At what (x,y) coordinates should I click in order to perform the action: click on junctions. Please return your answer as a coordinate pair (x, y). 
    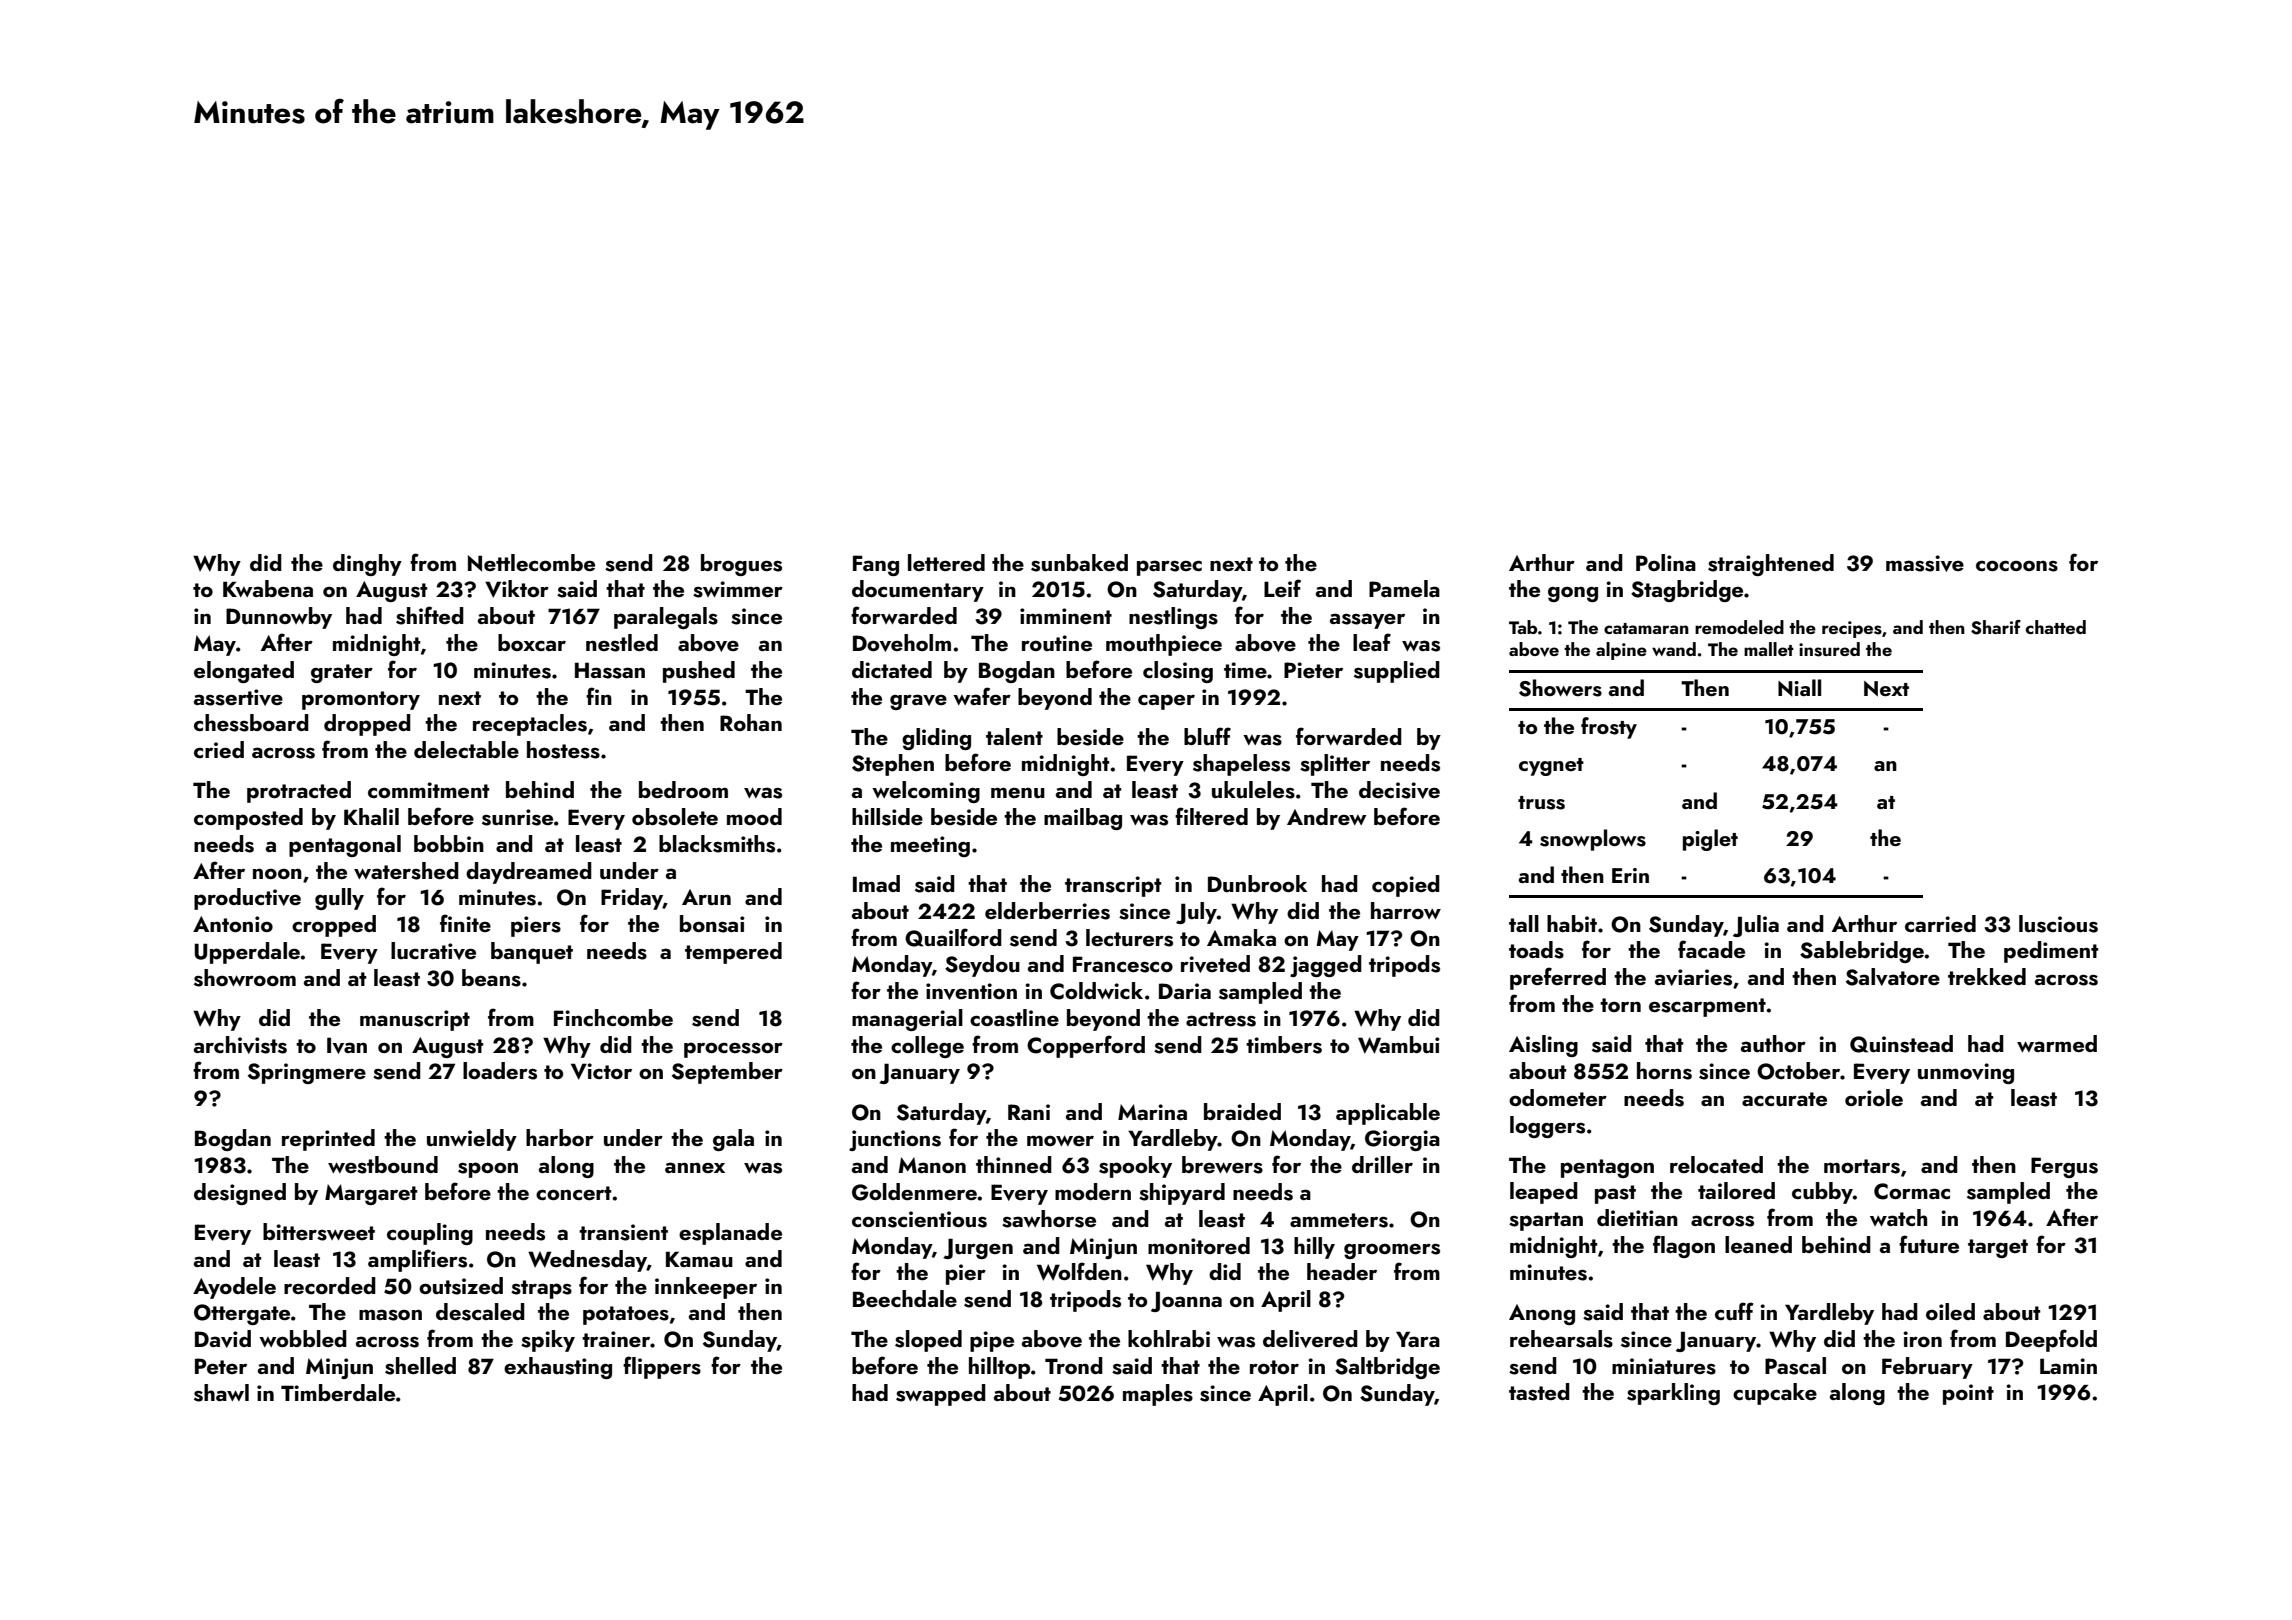
    Looking at the image, I should click on (895, 1140).
